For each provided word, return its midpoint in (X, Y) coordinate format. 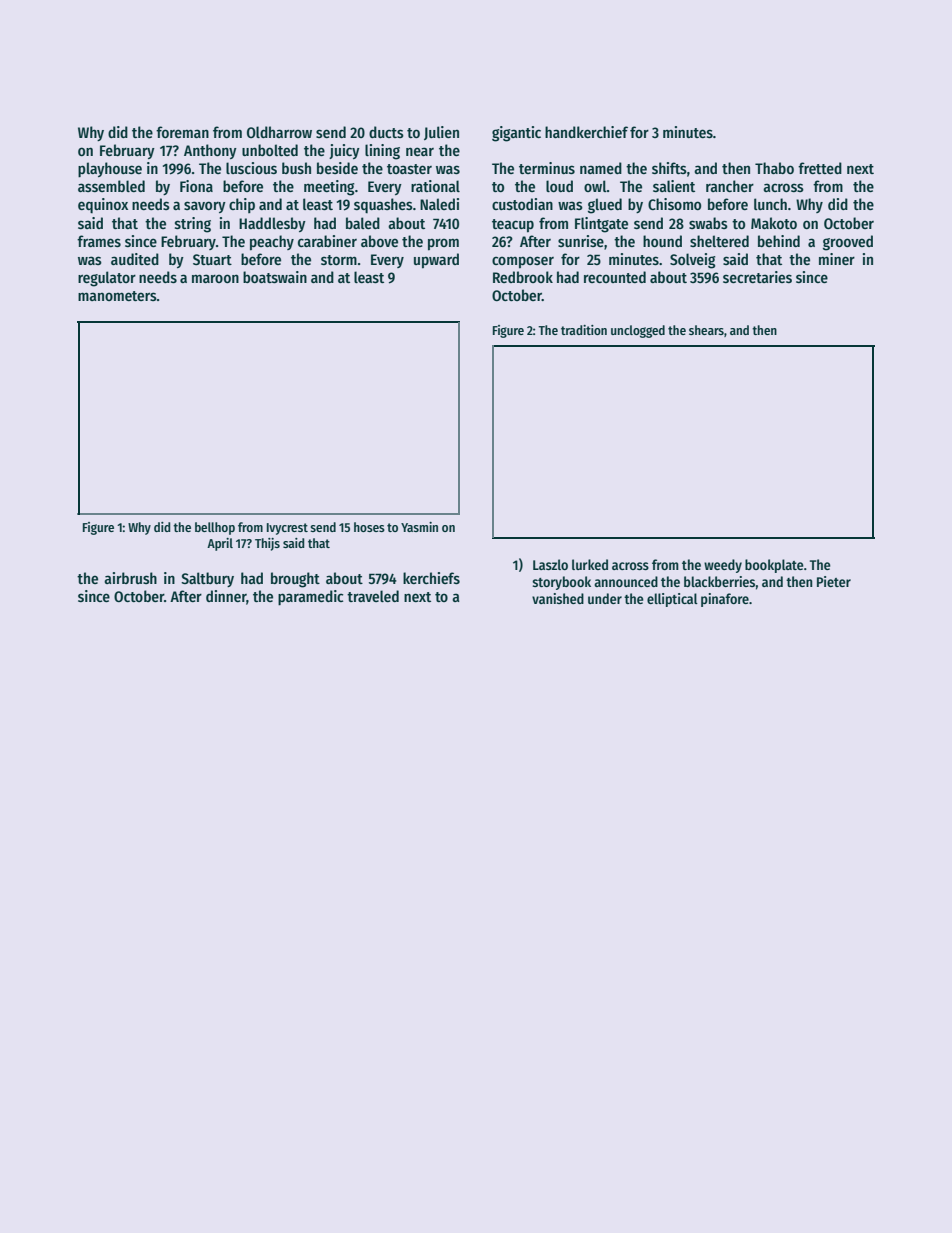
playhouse (110, 170)
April (220, 544)
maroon (215, 278)
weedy (723, 566)
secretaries (757, 277)
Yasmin (419, 527)
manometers (117, 296)
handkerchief (586, 132)
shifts (669, 168)
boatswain (275, 277)
